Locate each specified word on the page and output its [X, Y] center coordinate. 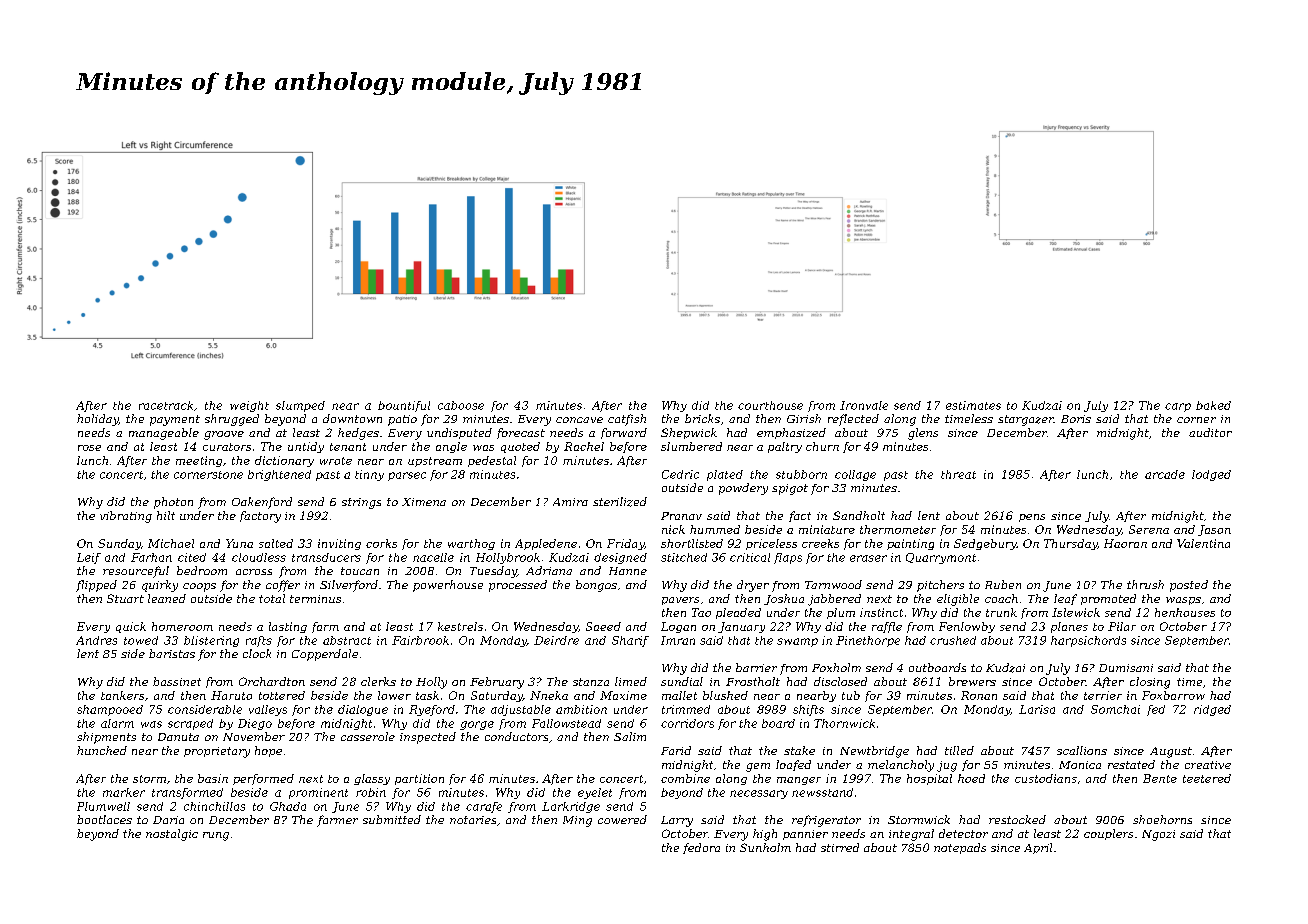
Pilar [1122, 626]
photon [173, 503]
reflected [853, 420]
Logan [678, 627]
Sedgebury [985, 544]
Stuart [125, 598]
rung [216, 836]
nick [673, 529]
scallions [1082, 750]
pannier [805, 835]
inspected [428, 738]
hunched [102, 750]
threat [958, 474]
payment [175, 420]
